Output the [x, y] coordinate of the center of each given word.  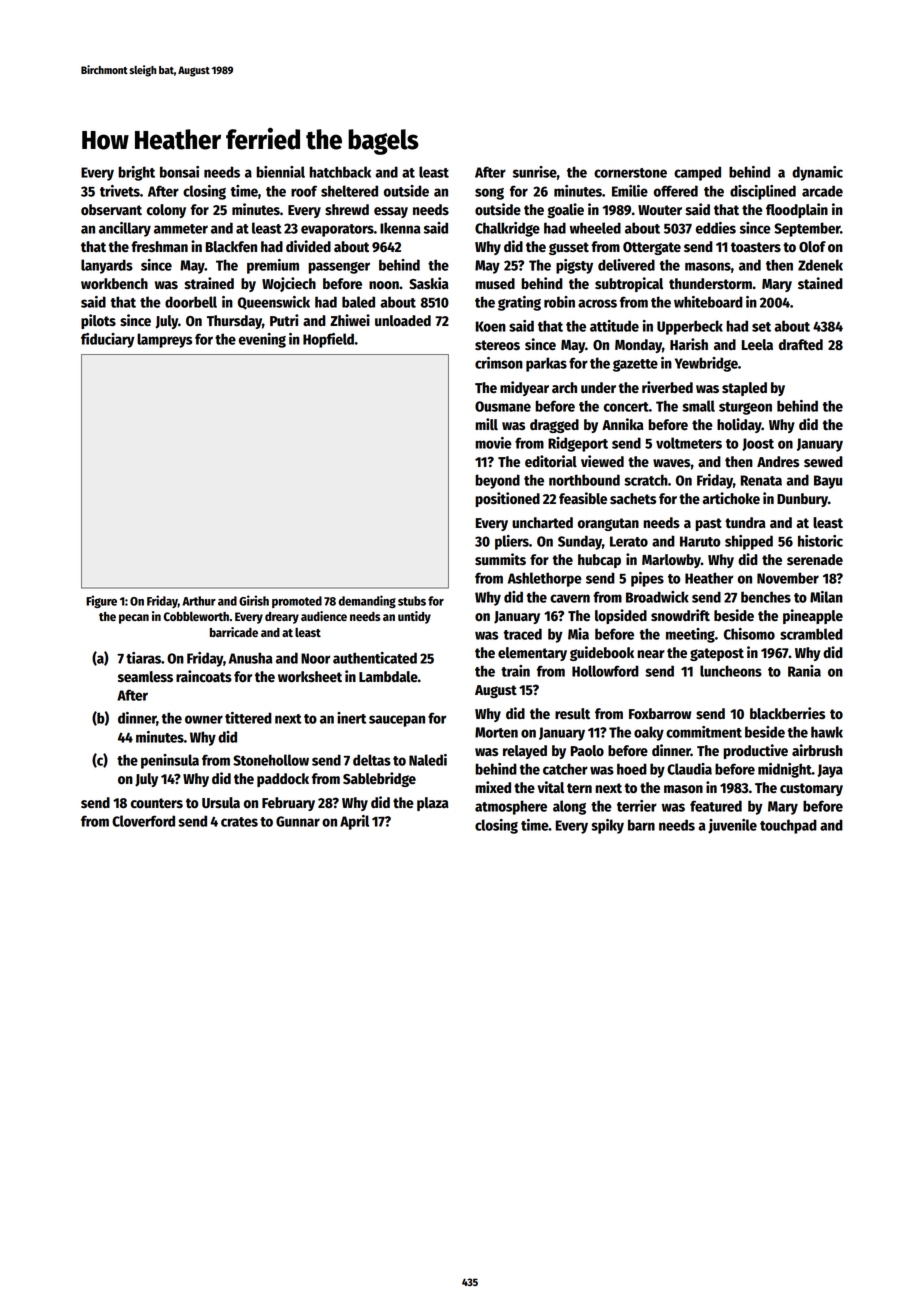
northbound [584, 480]
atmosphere [511, 807]
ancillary [125, 229]
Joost [758, 444]
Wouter [660, 210]
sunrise [535, 172]
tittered [248, 718]
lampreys [164, 340]
